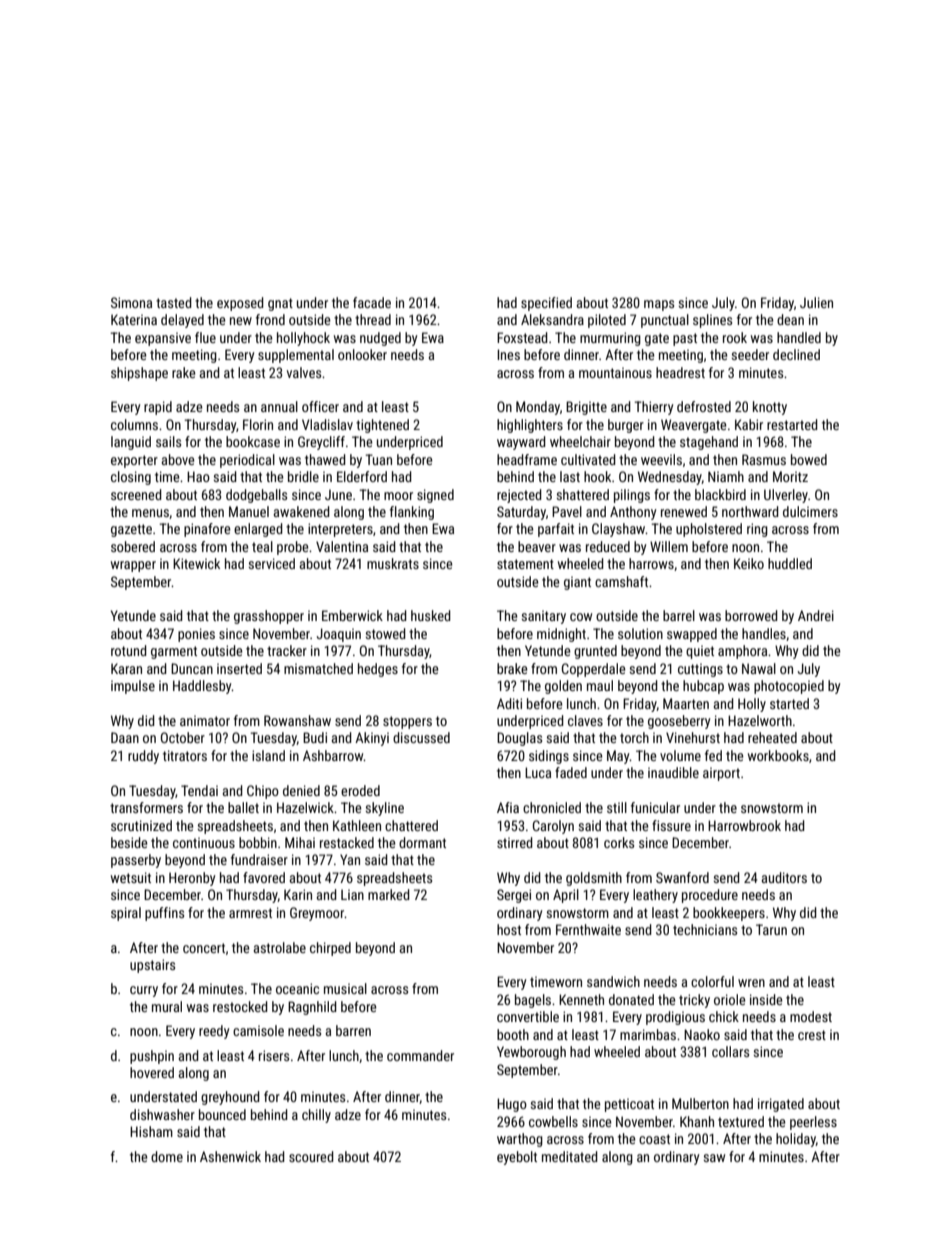 The image size is (952, 1233). Describe the element at coordinates (520, 1140) in the screenshot. I see `warthog` at that location.
